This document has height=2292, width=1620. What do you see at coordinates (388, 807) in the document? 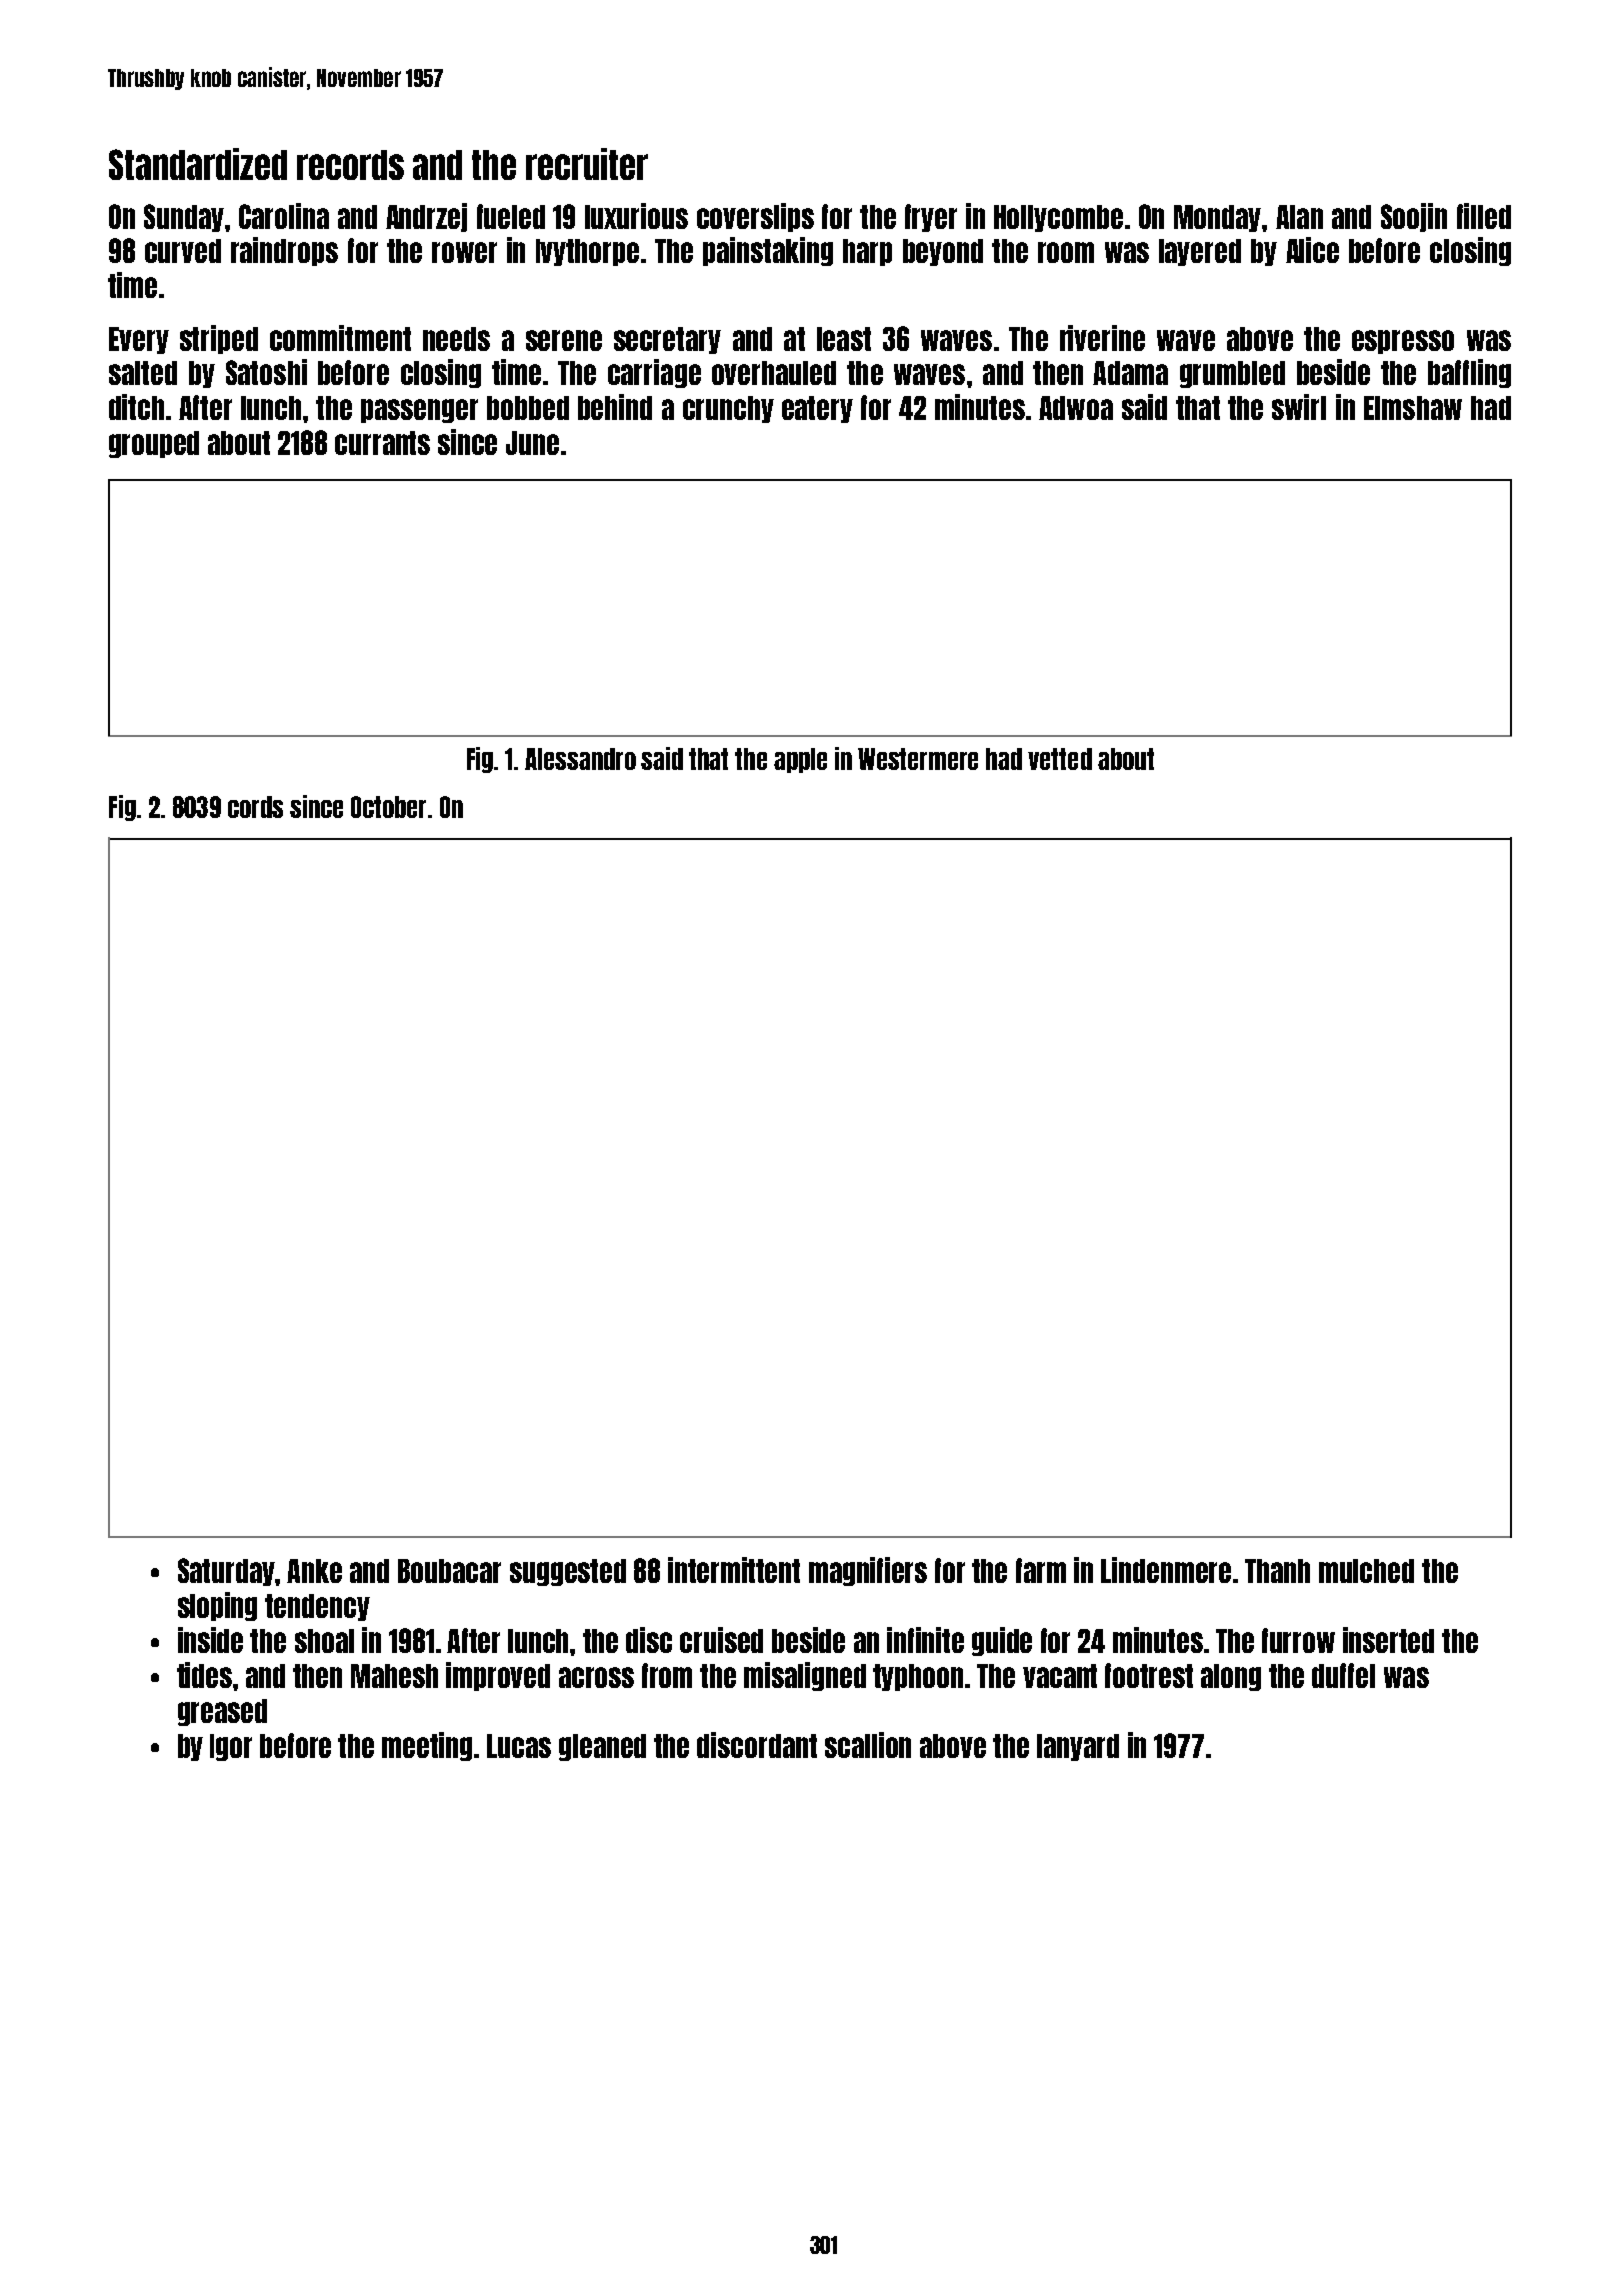
I see `October` at bounding box center [388, 807].
